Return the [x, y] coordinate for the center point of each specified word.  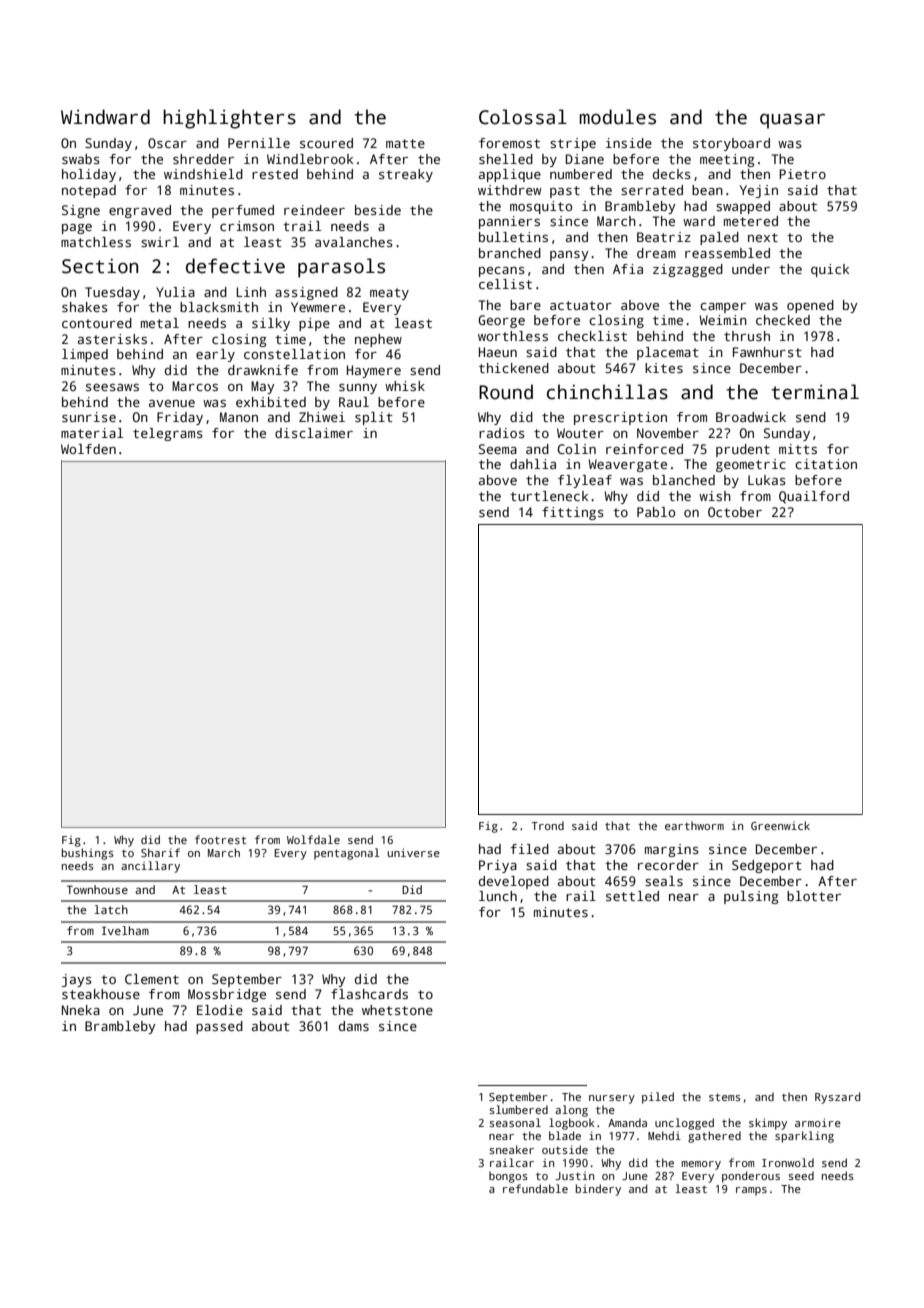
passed [219, 1027]
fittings [573, 513]
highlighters [229, 119]
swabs [81, 159]
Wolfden [88, 449]
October [735, 512]
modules [618, 117]
